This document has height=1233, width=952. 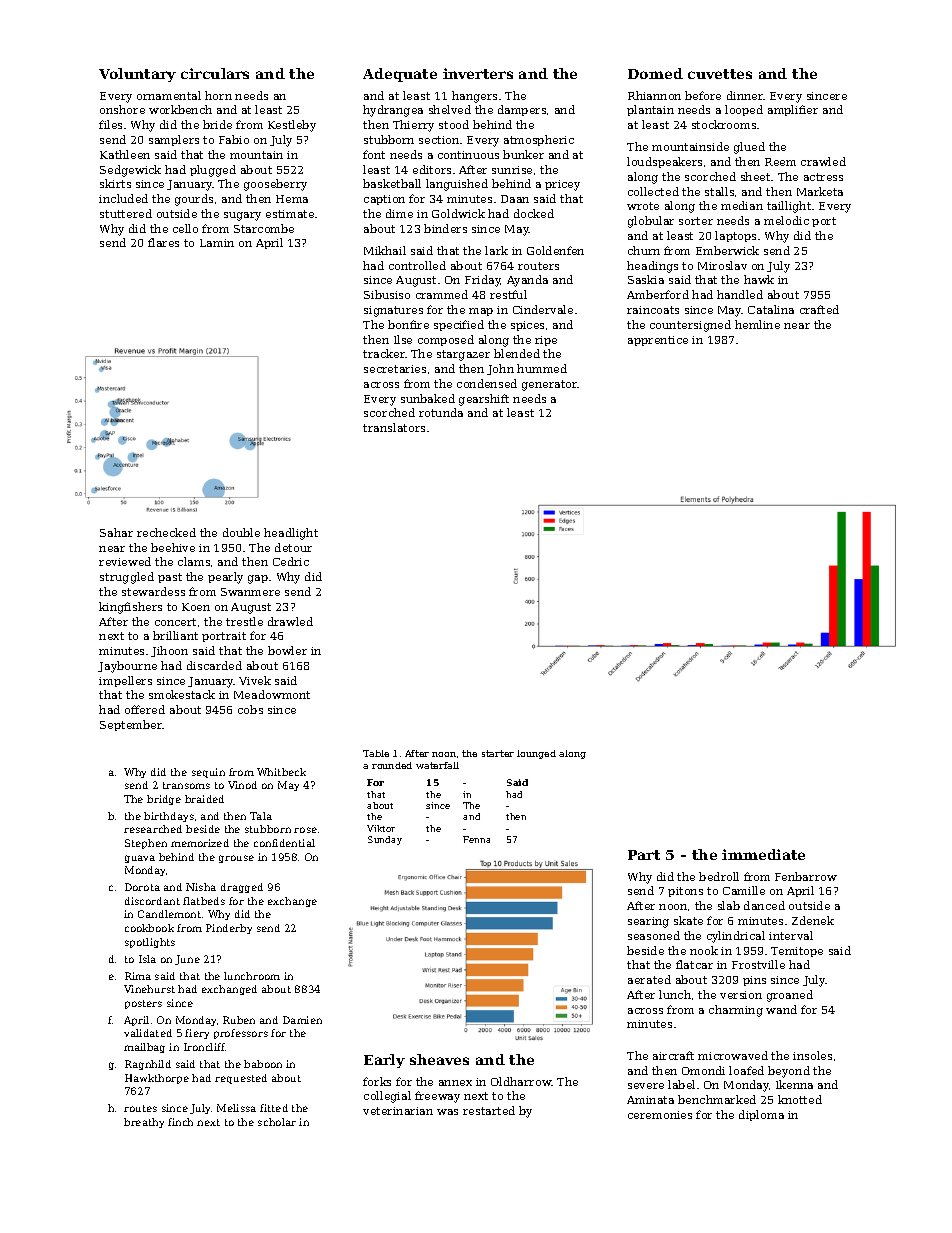 What do you see at coordinates (277, 1122) in the document?
I see `scholar` at bounding box center [277, 1122].
